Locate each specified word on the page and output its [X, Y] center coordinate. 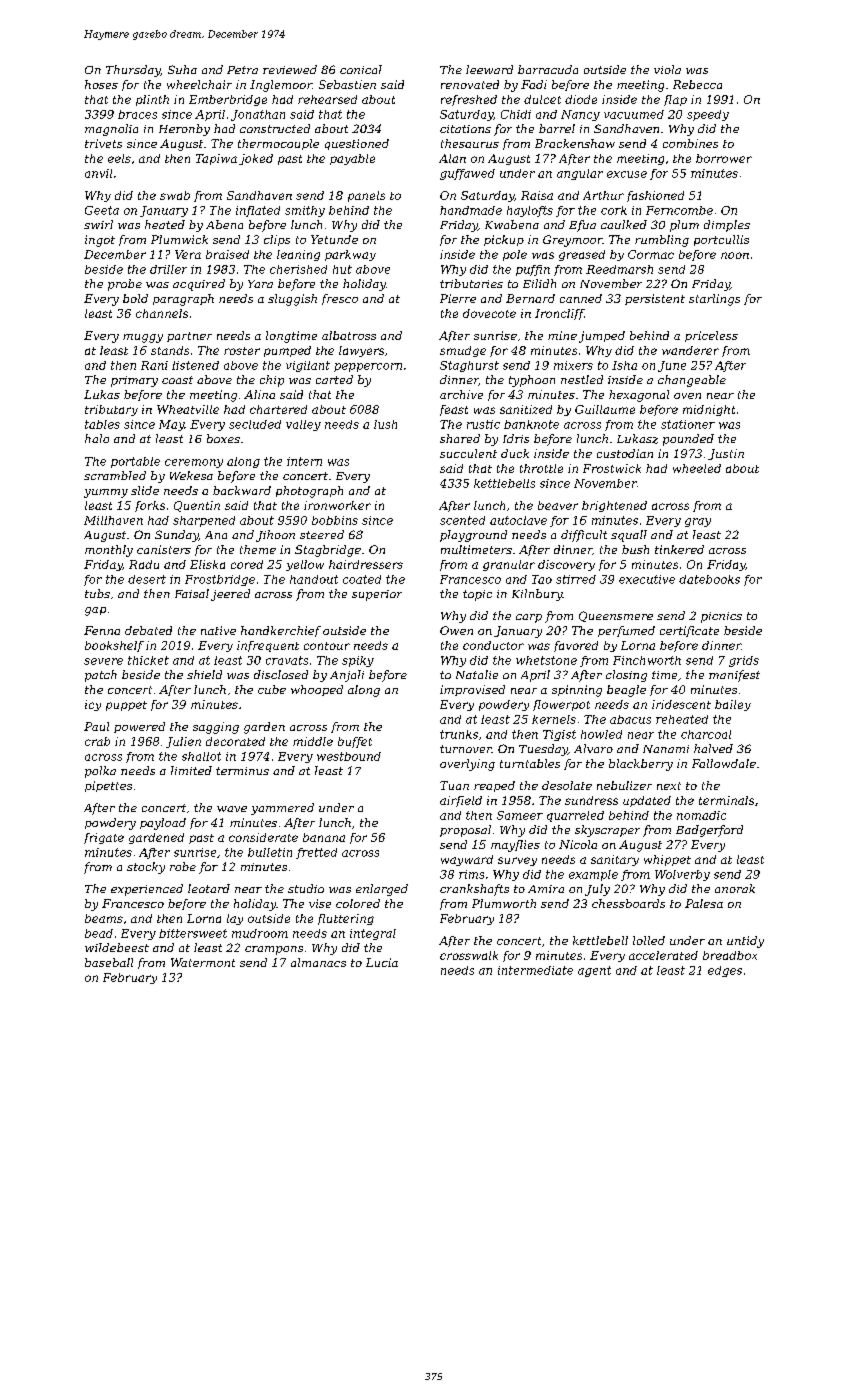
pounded [688, 440]
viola [667, 69]
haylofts [530, 211]
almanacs [318, 962]
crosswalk [469, 955]
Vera [188, 254]
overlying [467, 765]
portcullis [721, 240]
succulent [468, 453]
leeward [489, 69]
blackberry [641, 765]
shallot [201, 756]
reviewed [290, 69]
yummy [106, 493]
